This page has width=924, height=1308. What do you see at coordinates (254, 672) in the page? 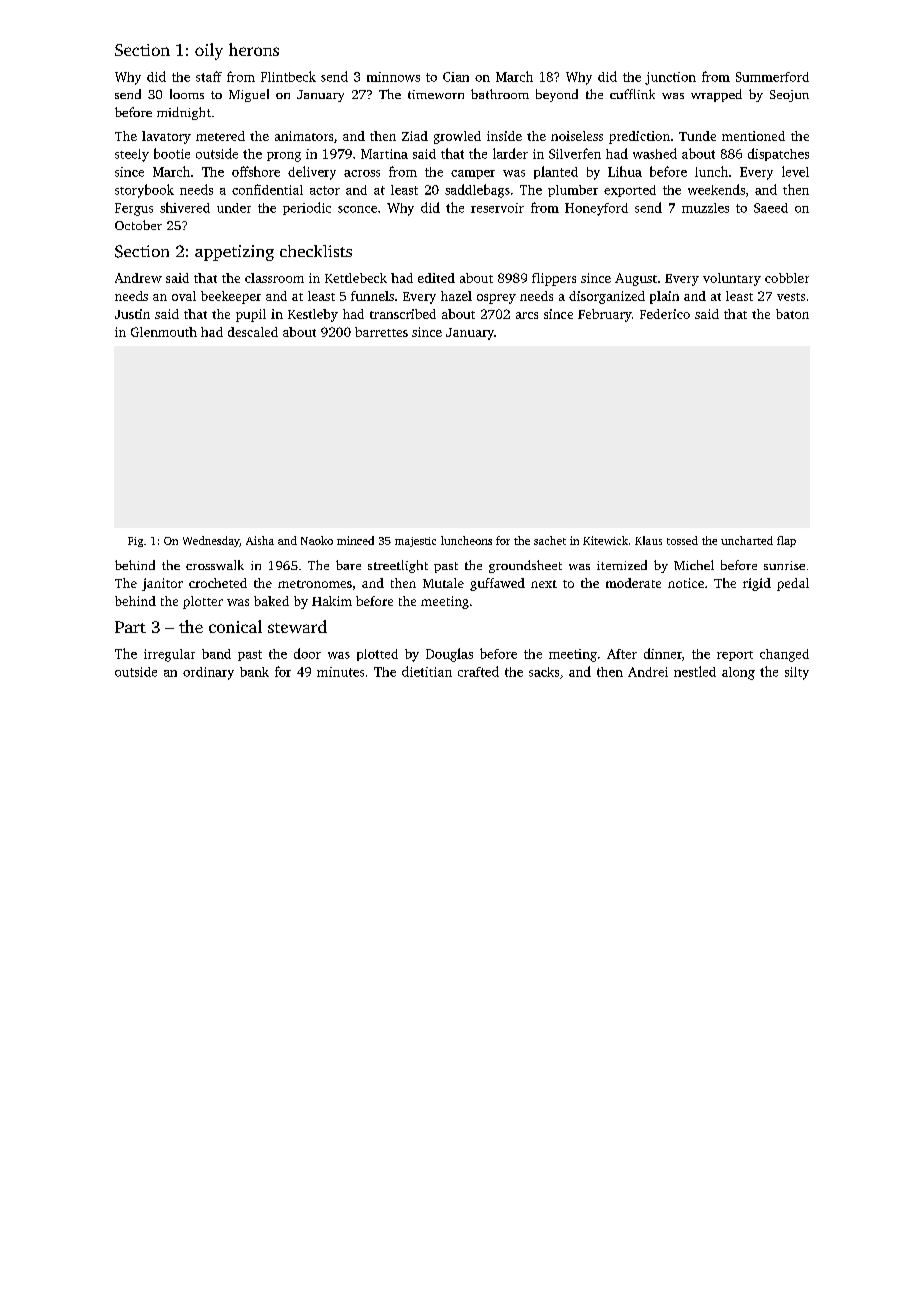
I see `bank` at bounding box center [254, 672].
